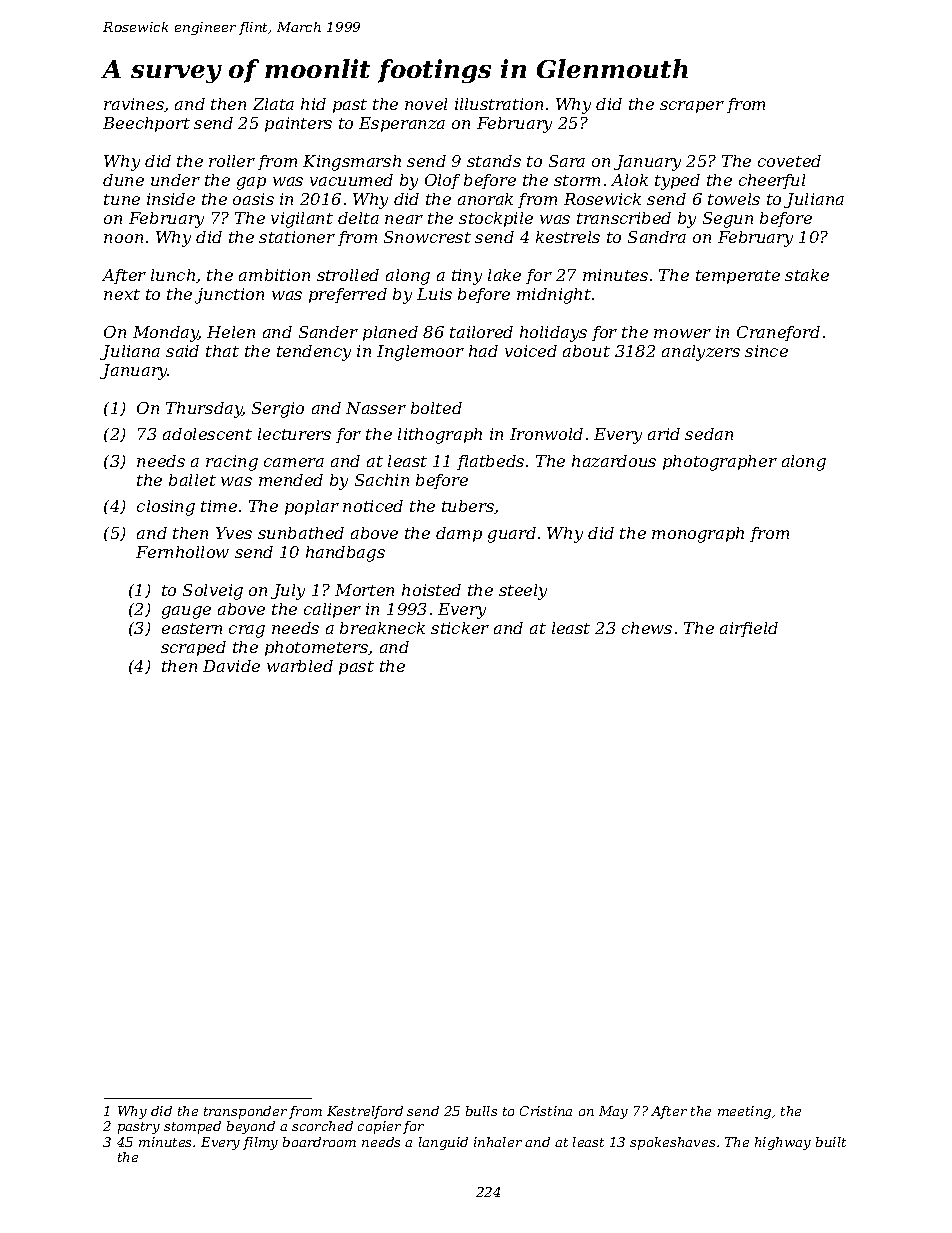 This screenshot has height=1233, width=952. I want to click on scraped, so click(193, 648).
